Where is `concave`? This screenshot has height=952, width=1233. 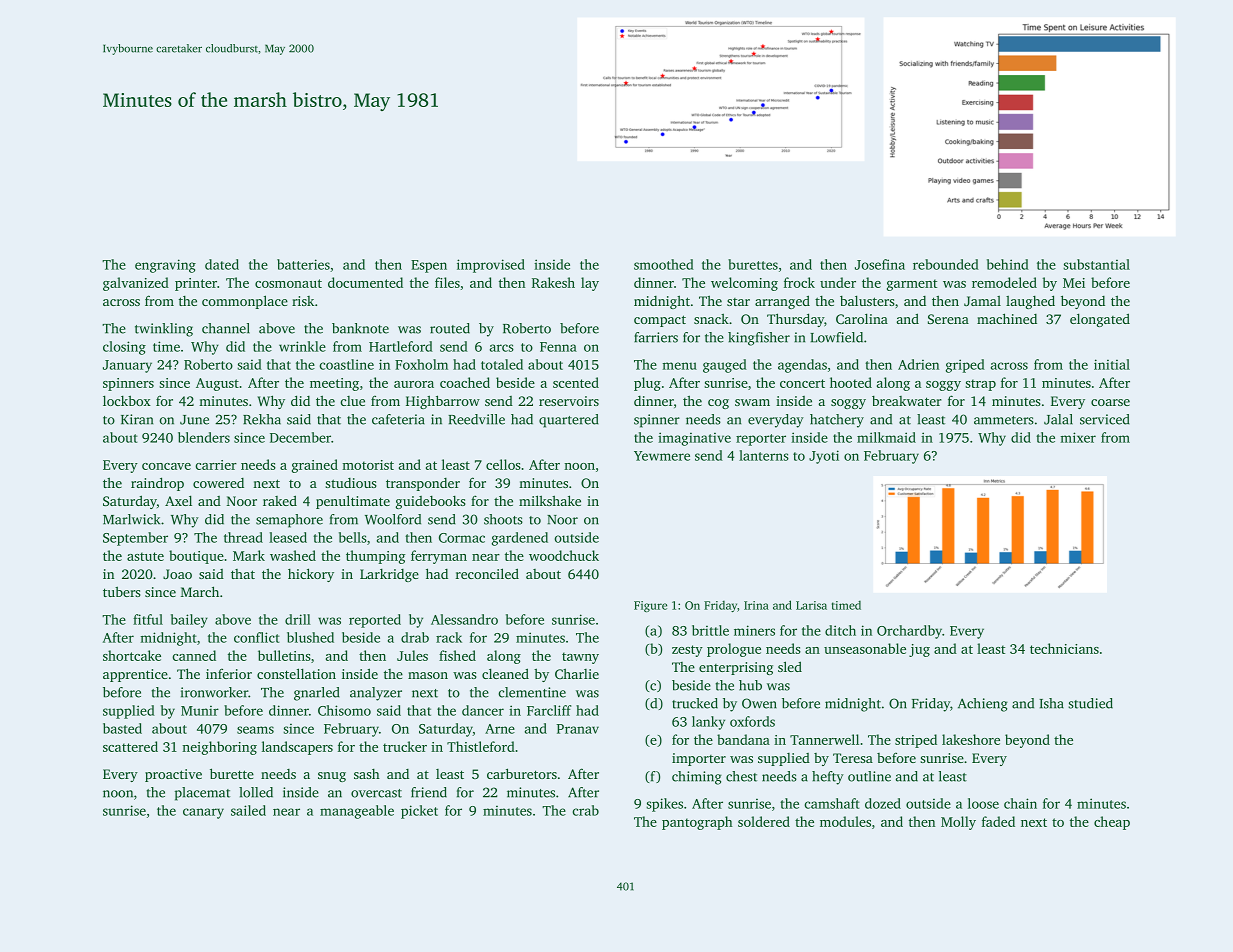 concave is located at coordinates (166, 466).
